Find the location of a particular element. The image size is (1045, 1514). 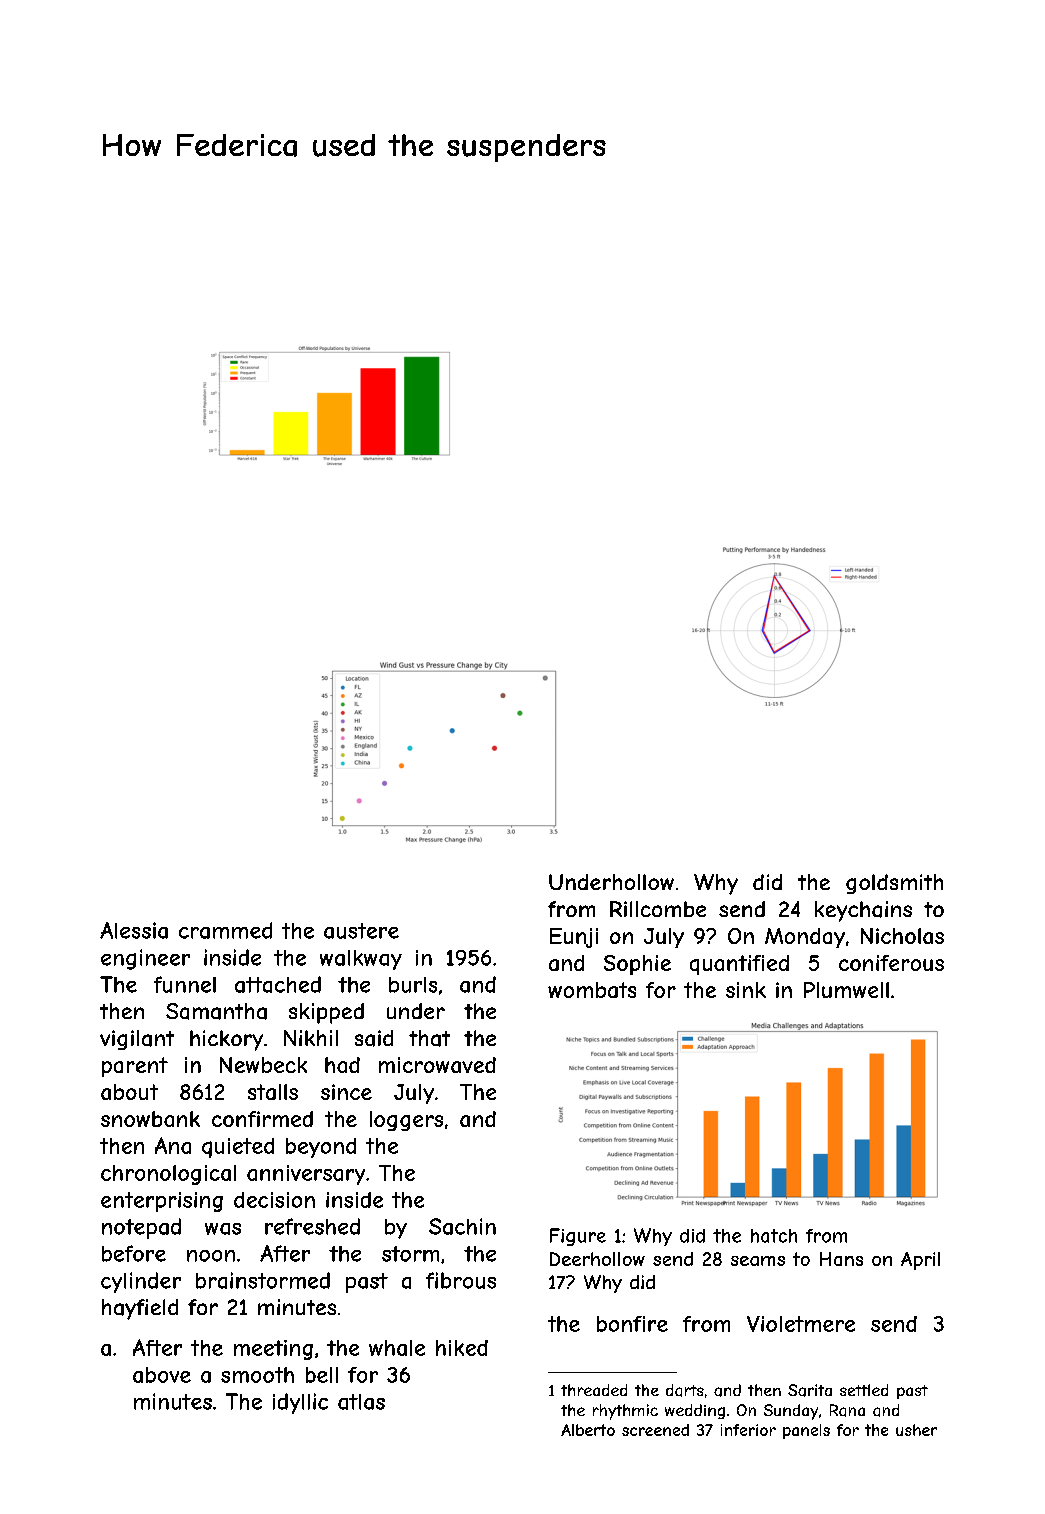

Sachin is located at coordinates (462, 1226).
